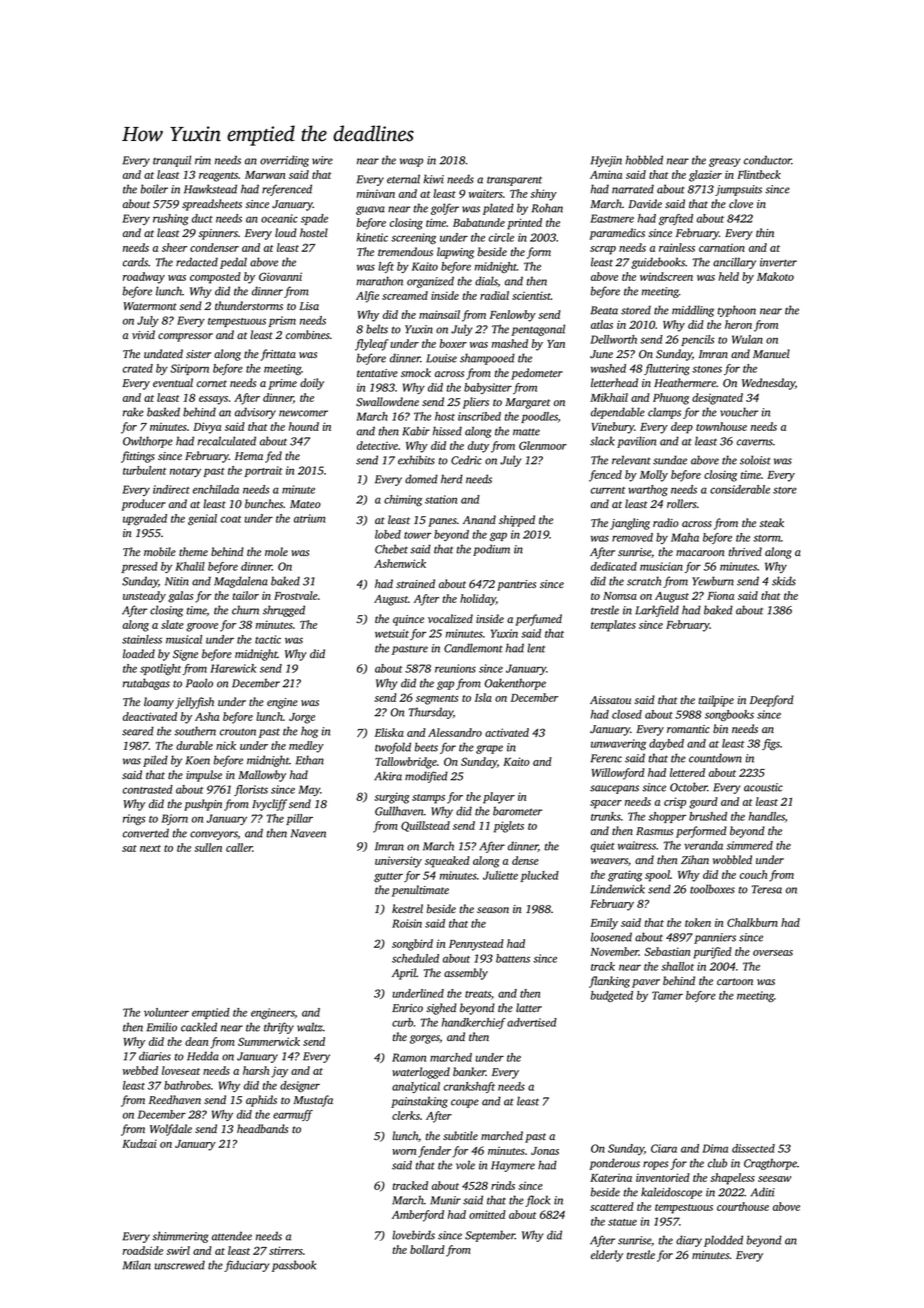 The image size is (924, 1308). Describe the element at coordinates (262, 1128) in the screenshot. I see `headbands` at that location.
